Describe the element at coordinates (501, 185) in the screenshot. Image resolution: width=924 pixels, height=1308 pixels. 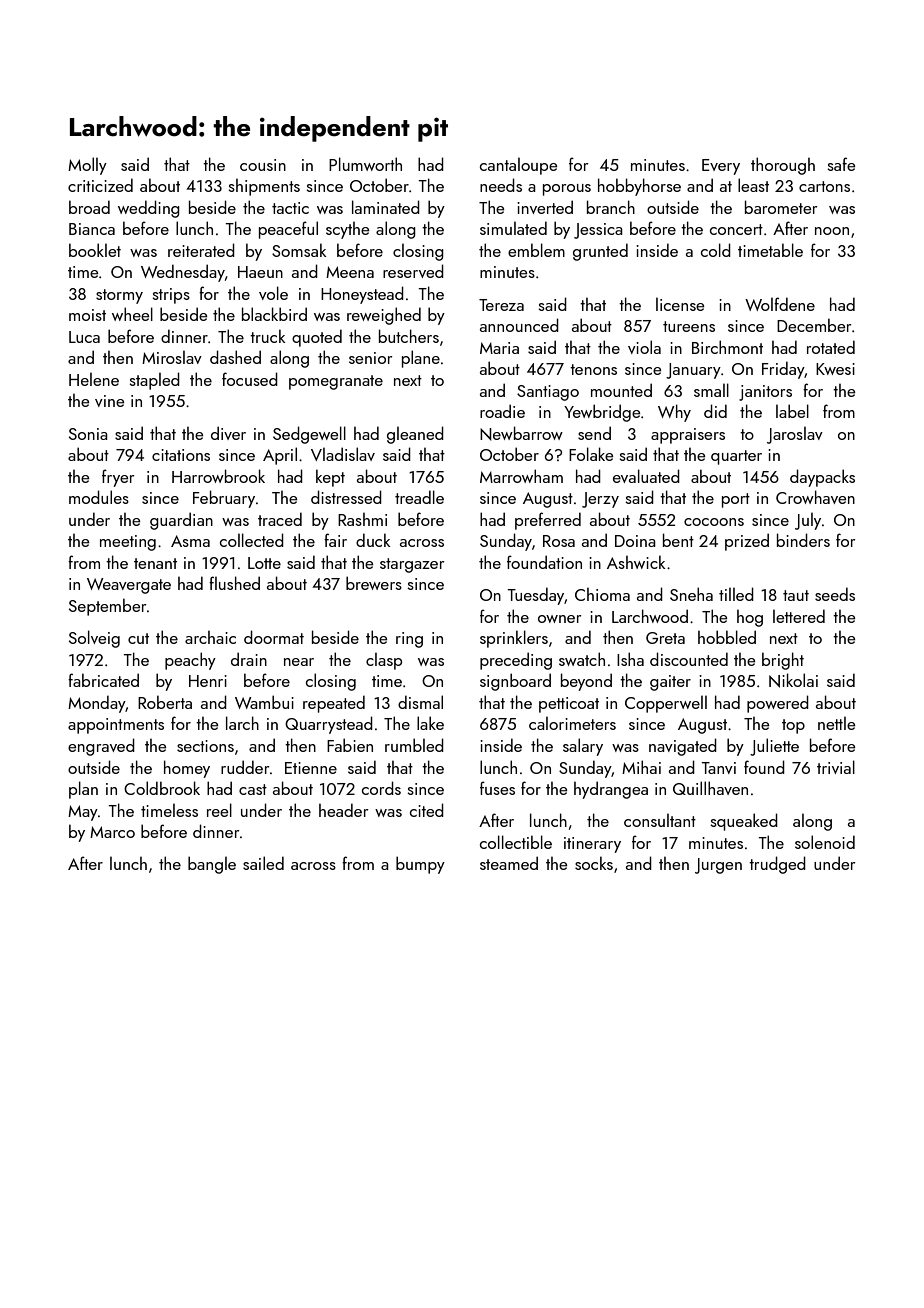
I see `needs` at that location.
